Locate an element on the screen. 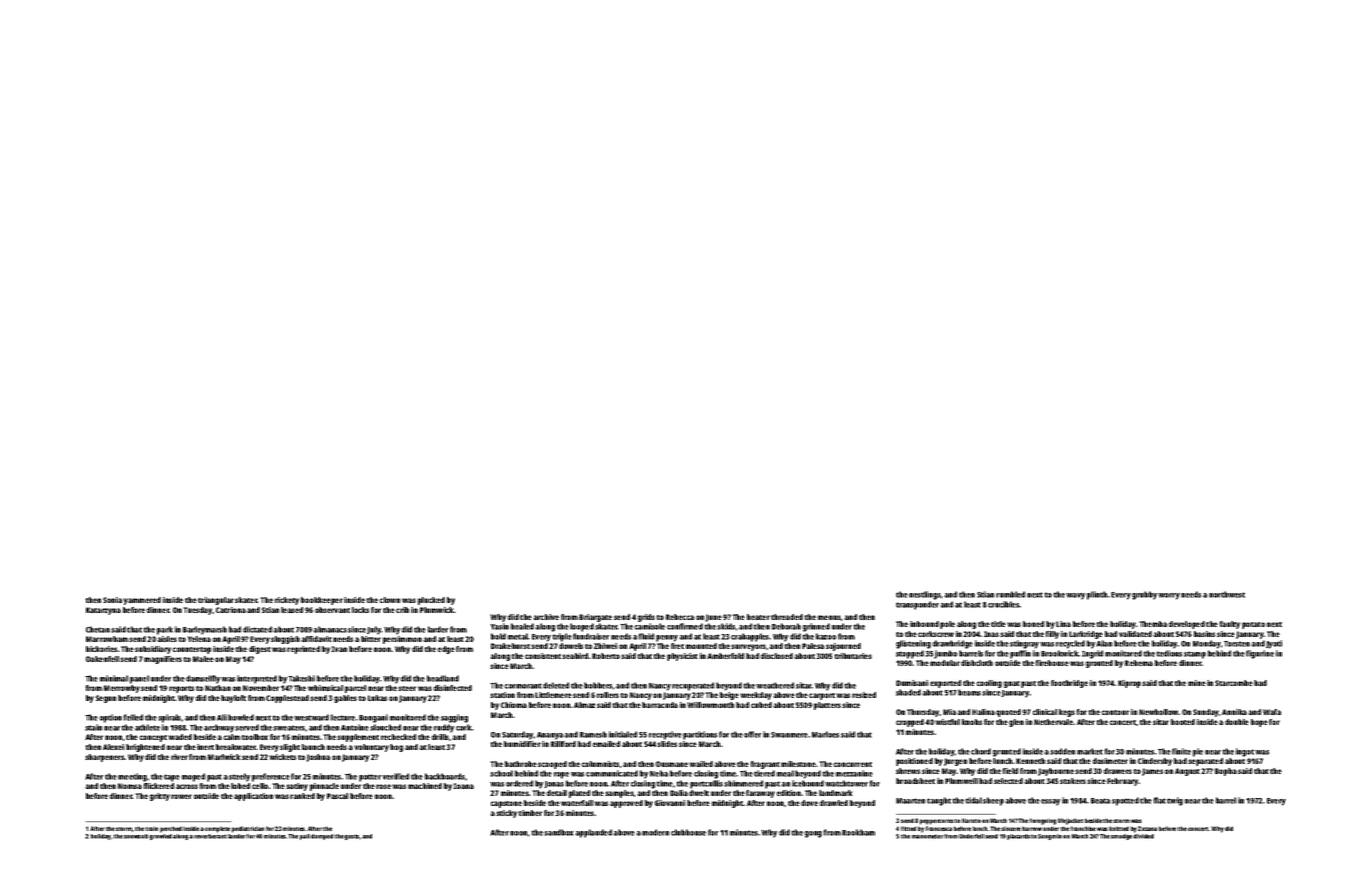 The height and width of the screenshot is (887, 1372). Neha is located at coordinates (659, 773).
